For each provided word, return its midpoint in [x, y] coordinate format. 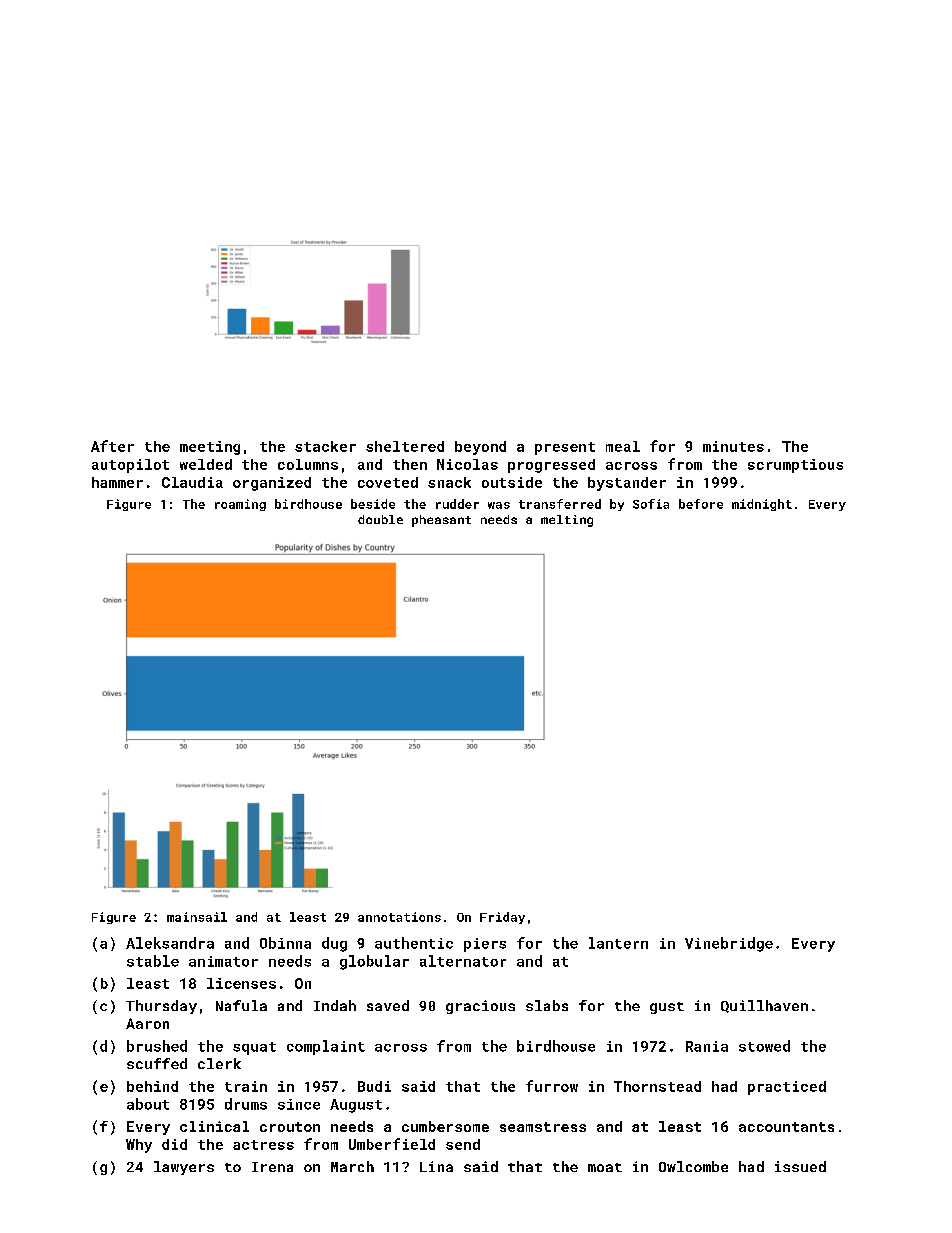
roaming [240, 505]
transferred [560, 504]
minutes [733, 446]
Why [139, 1146]
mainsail [197, 917]
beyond [480, 448]
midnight [762, 505]
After [112, 446]
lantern [618, 943]
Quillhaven [764, 1006]
